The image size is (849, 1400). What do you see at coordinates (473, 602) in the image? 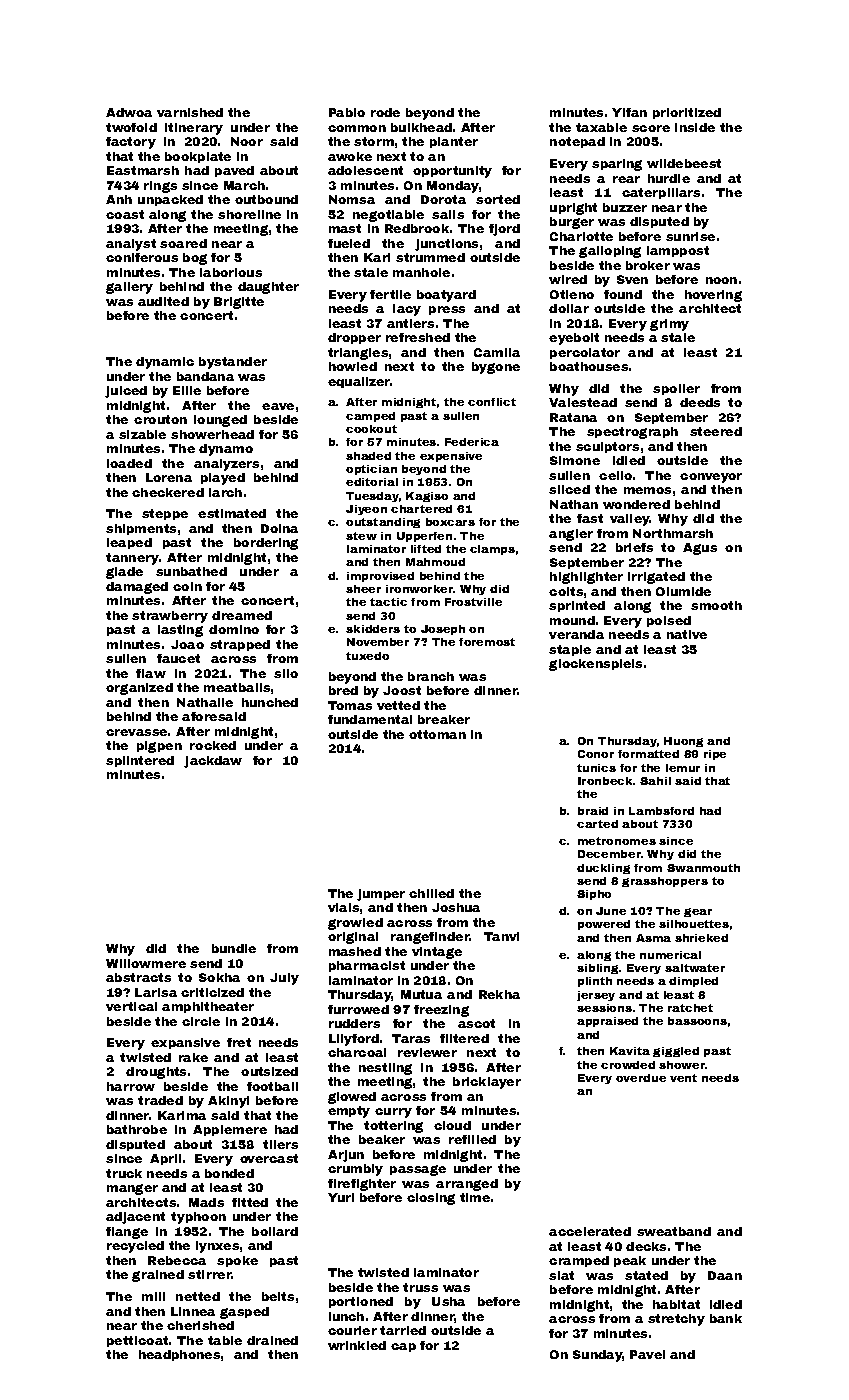
I see `Frostville` at bounding box center [473, 602].
